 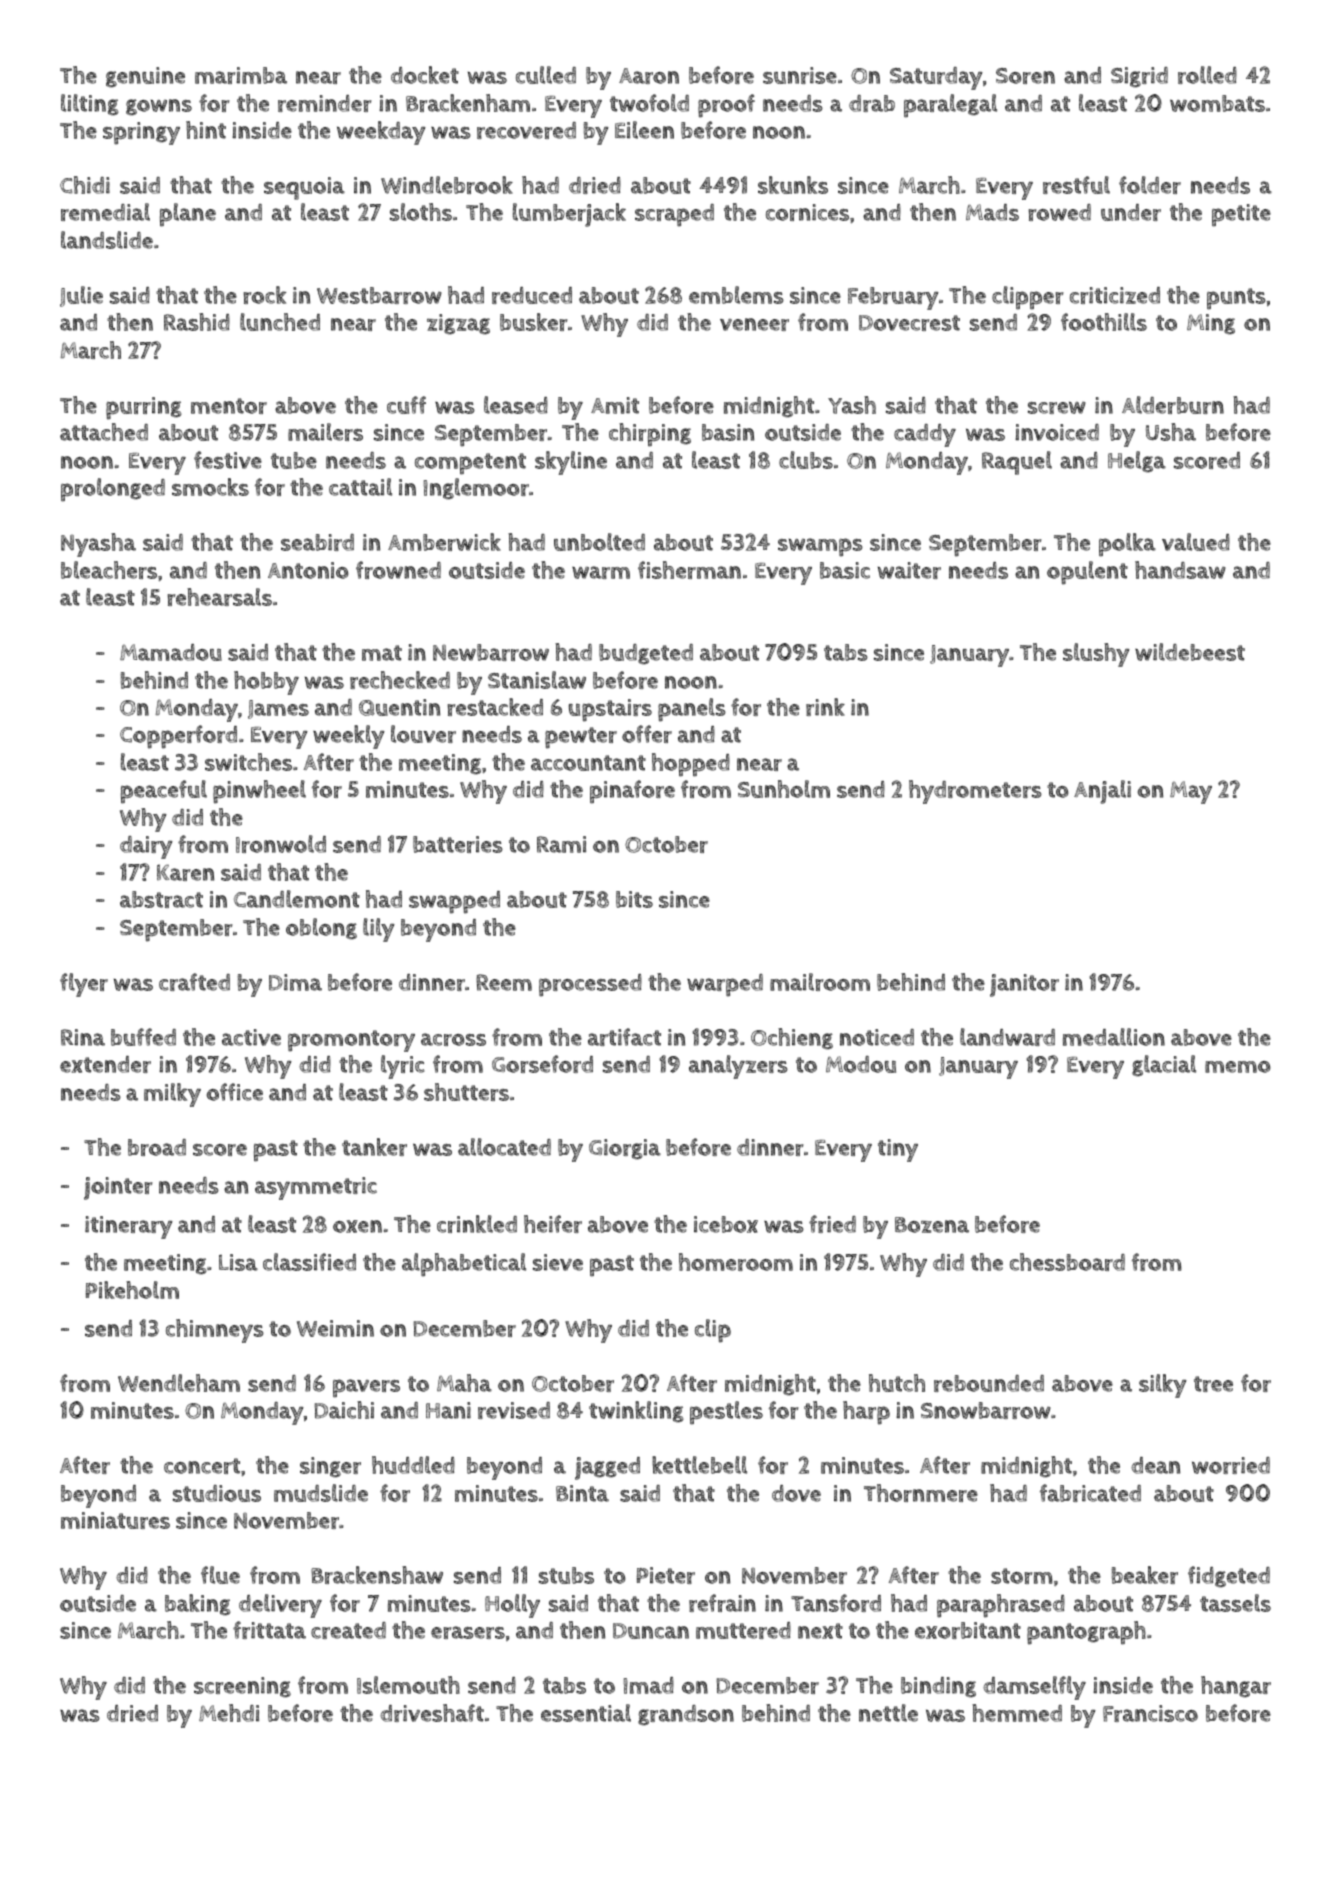 What do you see at coordinates (1236, 1687) in the screenshot?
I see `hangar` at bounding box center [1236, 1687].
